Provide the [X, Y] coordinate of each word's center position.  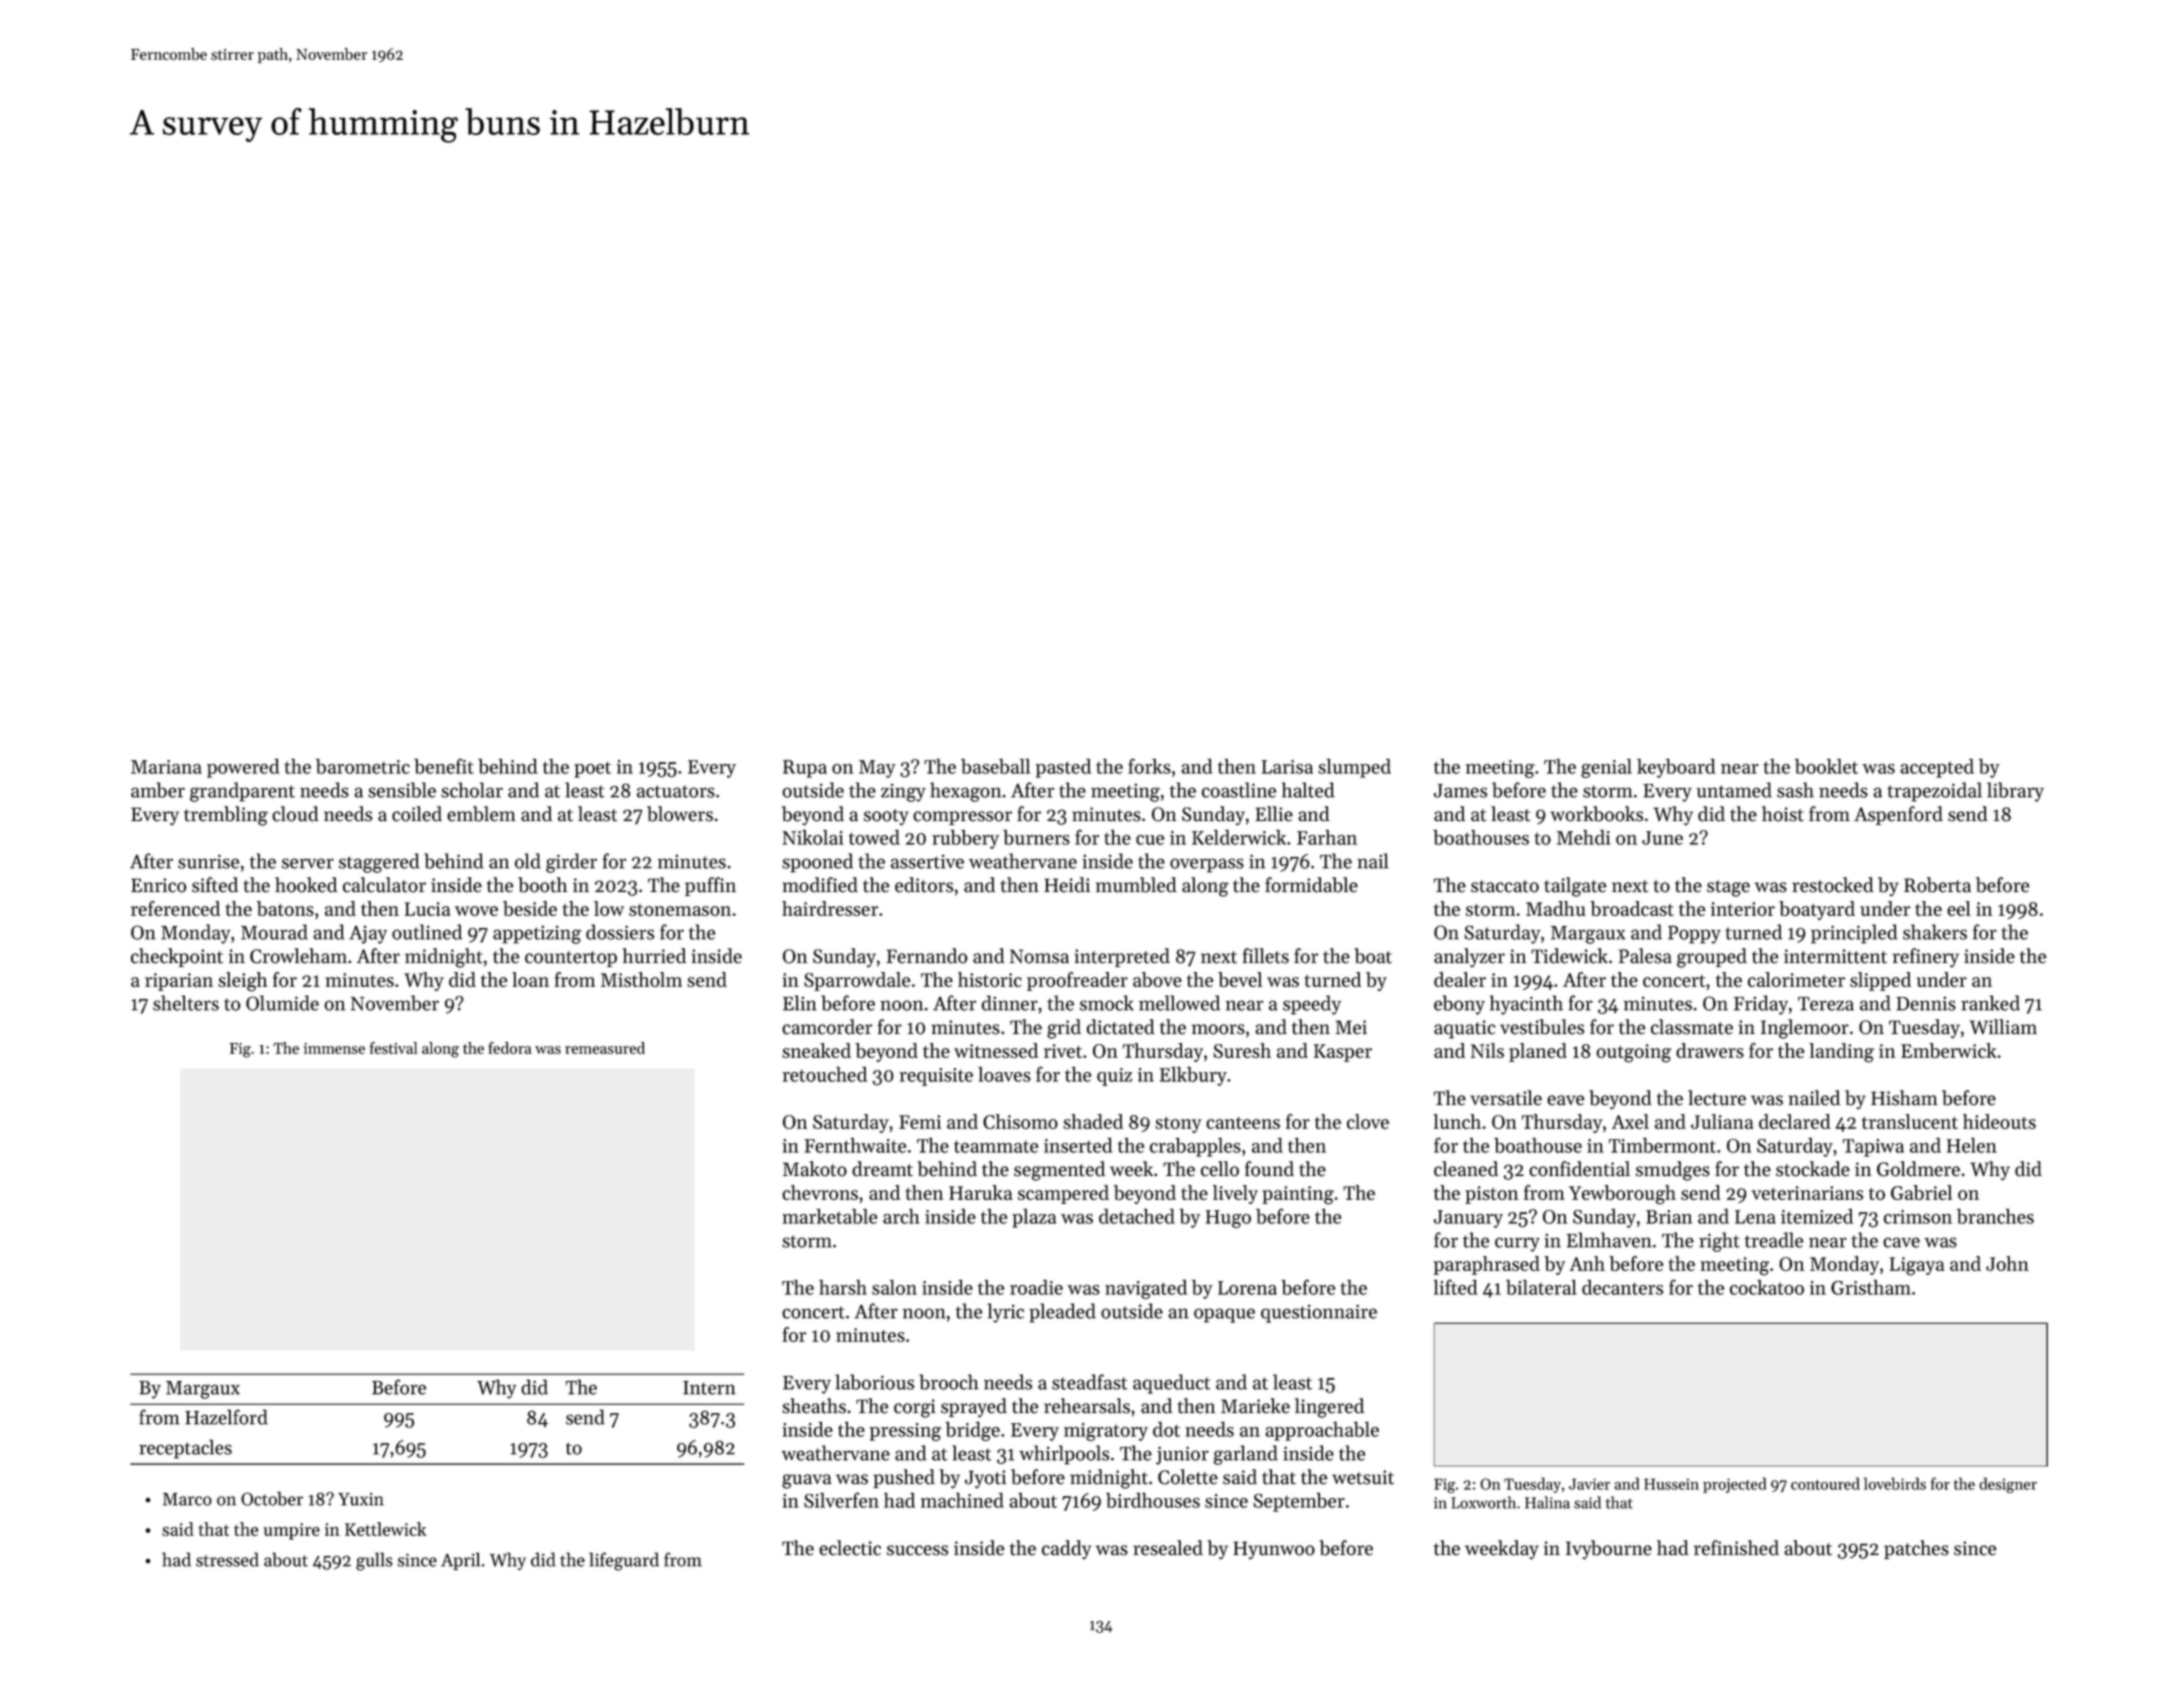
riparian [179, 982]
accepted [1937, 768]
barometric [363, 766]
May [877, 769]
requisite [936, 1077]
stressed [227, 1559]
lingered [1329, 1408]
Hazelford [226, 1417]
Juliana [1722, 1121]
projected [1734, 1485]
